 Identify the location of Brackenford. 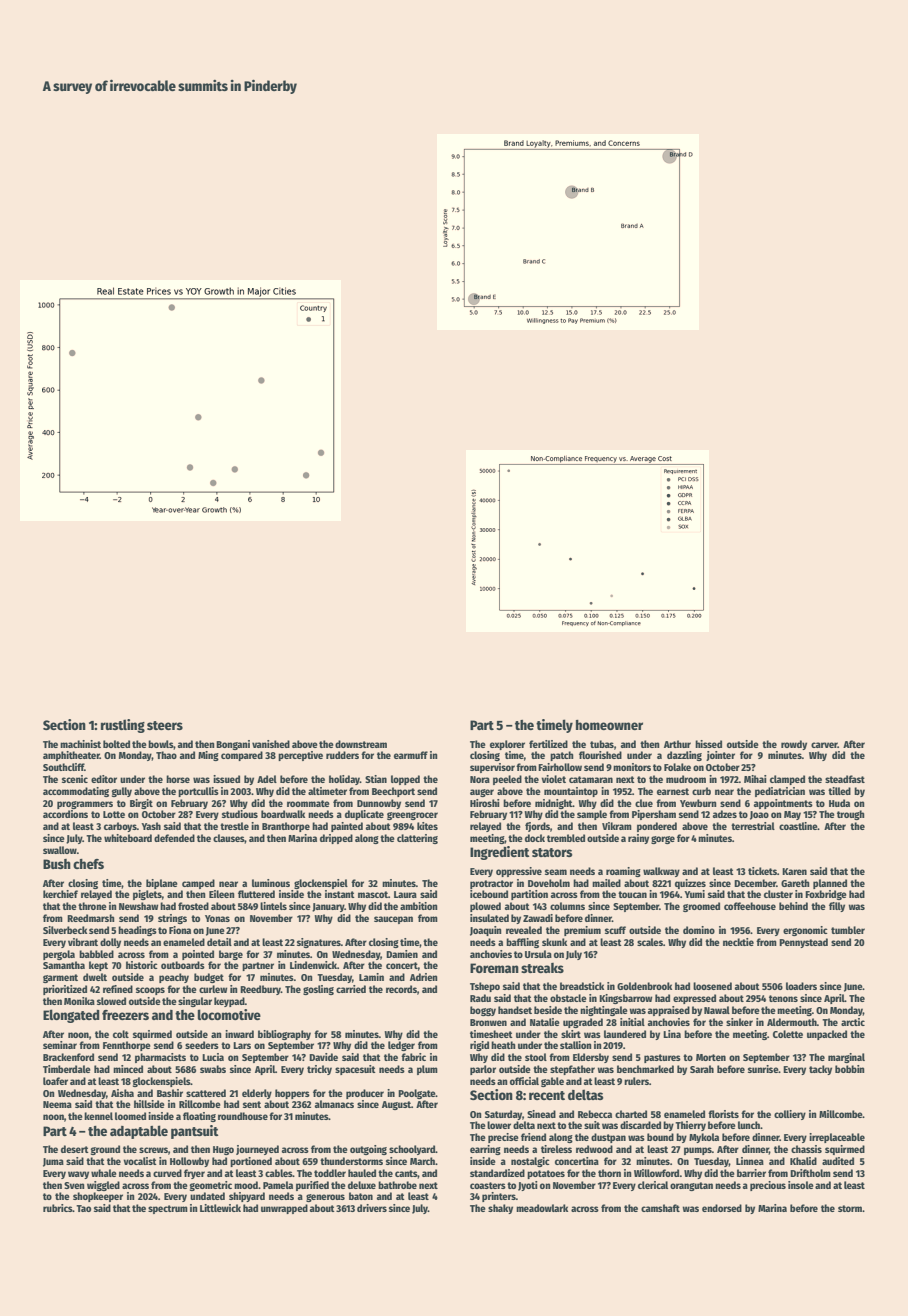
(68, 1057).
